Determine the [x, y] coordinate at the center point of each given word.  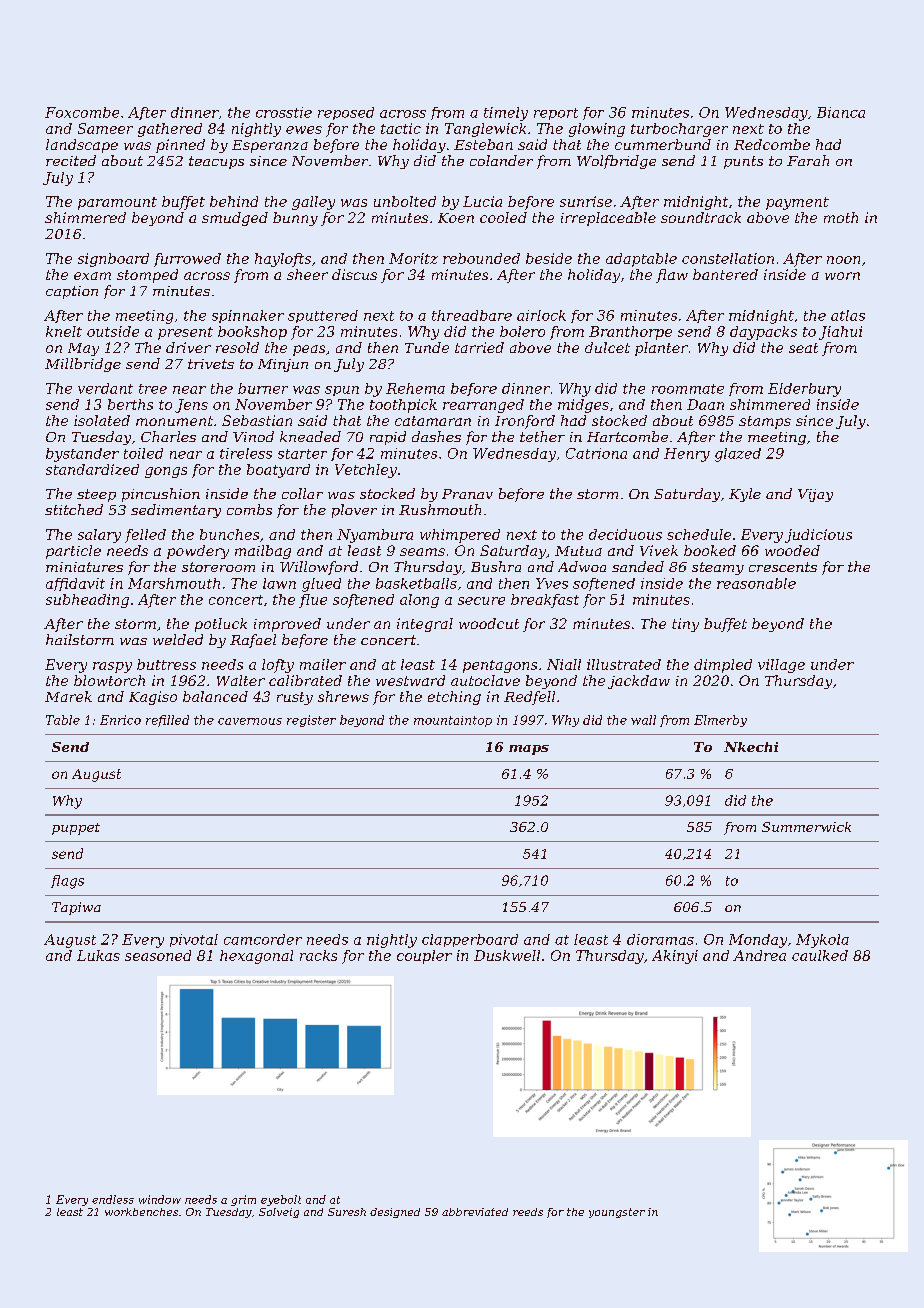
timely [506, 114]
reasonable [756, 583]
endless [113, 1199]
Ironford [525, 422]
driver [188, 347]
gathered [170, 130]
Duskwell [507, 955]
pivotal [194, 940]
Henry [687, 455]
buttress [166, 664]
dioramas [660, 939]
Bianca [841, 112]
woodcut [489, 623]
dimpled [723, 666]
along [419, 601]
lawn [279, 583]
